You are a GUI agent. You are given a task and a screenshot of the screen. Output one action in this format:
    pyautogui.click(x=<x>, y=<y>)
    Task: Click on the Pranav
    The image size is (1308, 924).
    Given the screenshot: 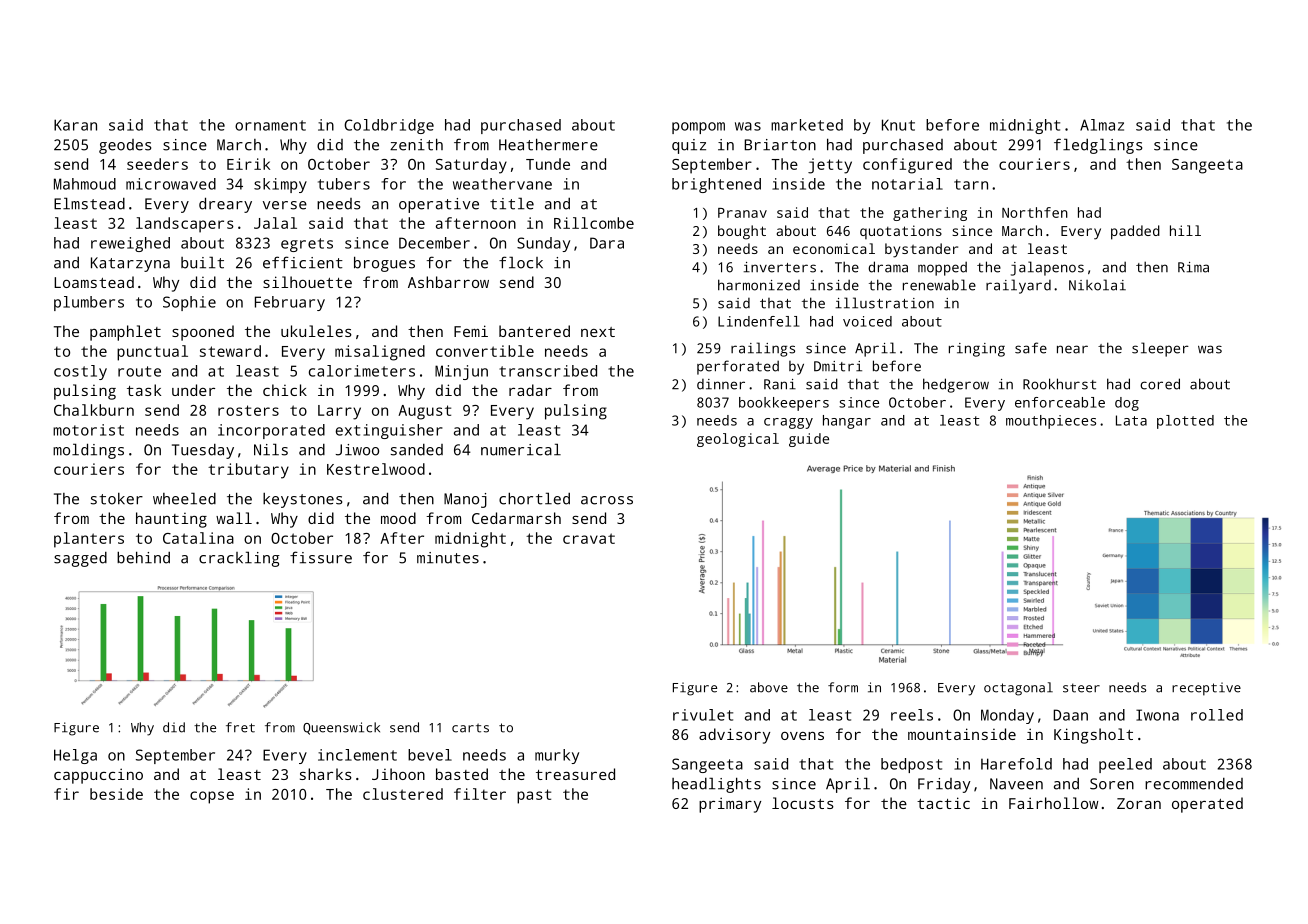 What is the action you would take?
    pyautogui.click(x=742, y=213)
